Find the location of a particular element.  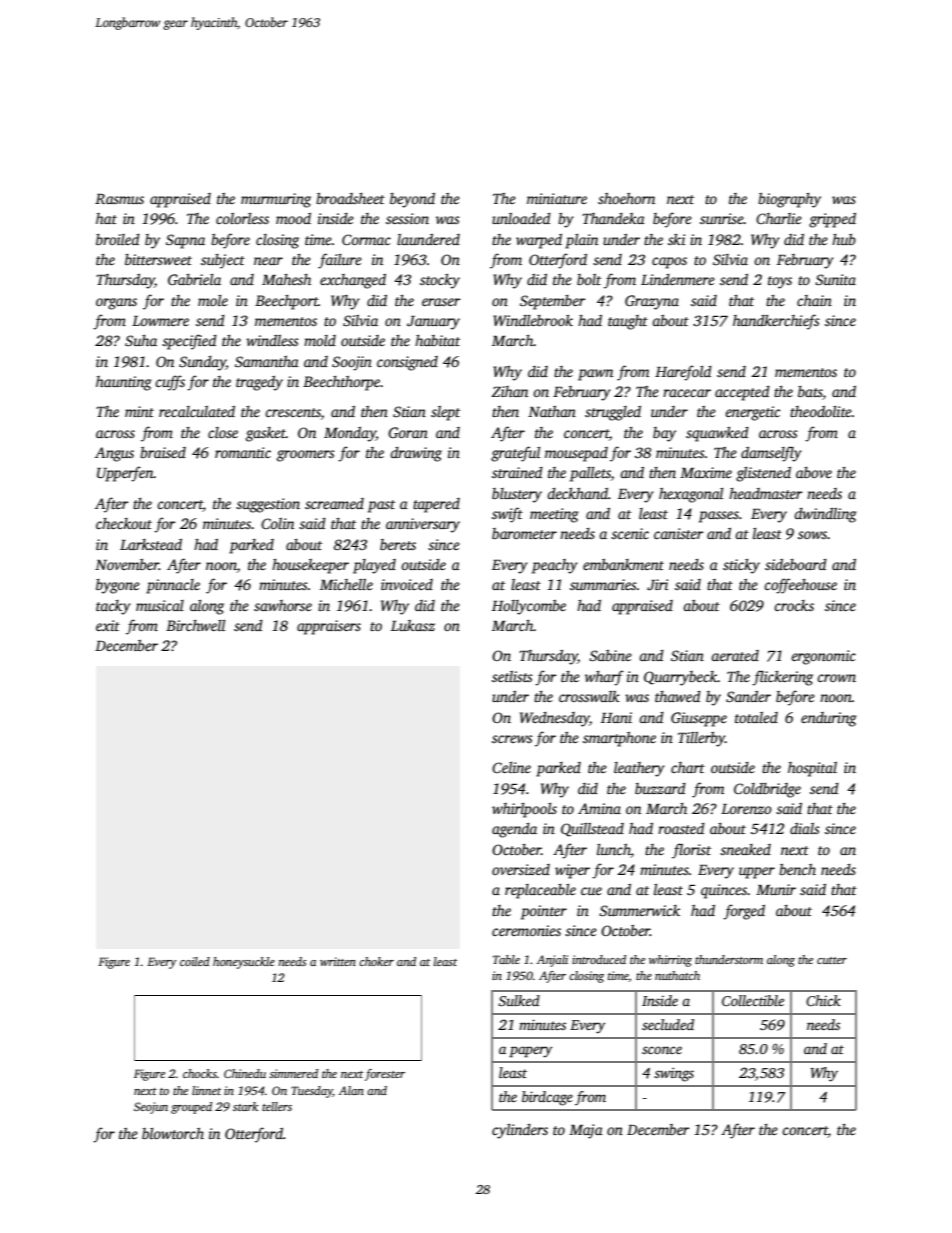

choker is located at coordinates (376, 961).
